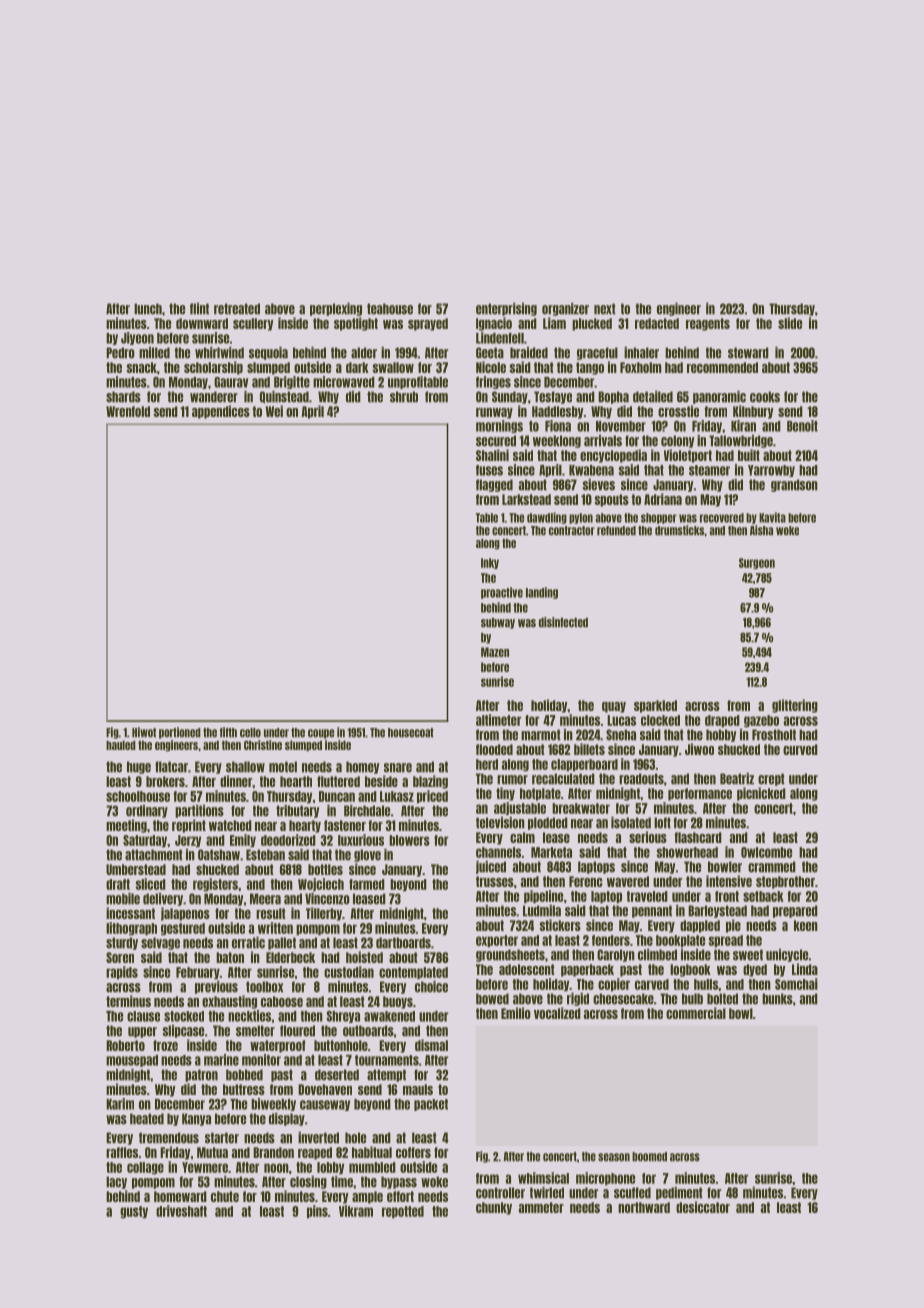 The image size is (924, 1308). I want to click on snack, so click(142, 367).
